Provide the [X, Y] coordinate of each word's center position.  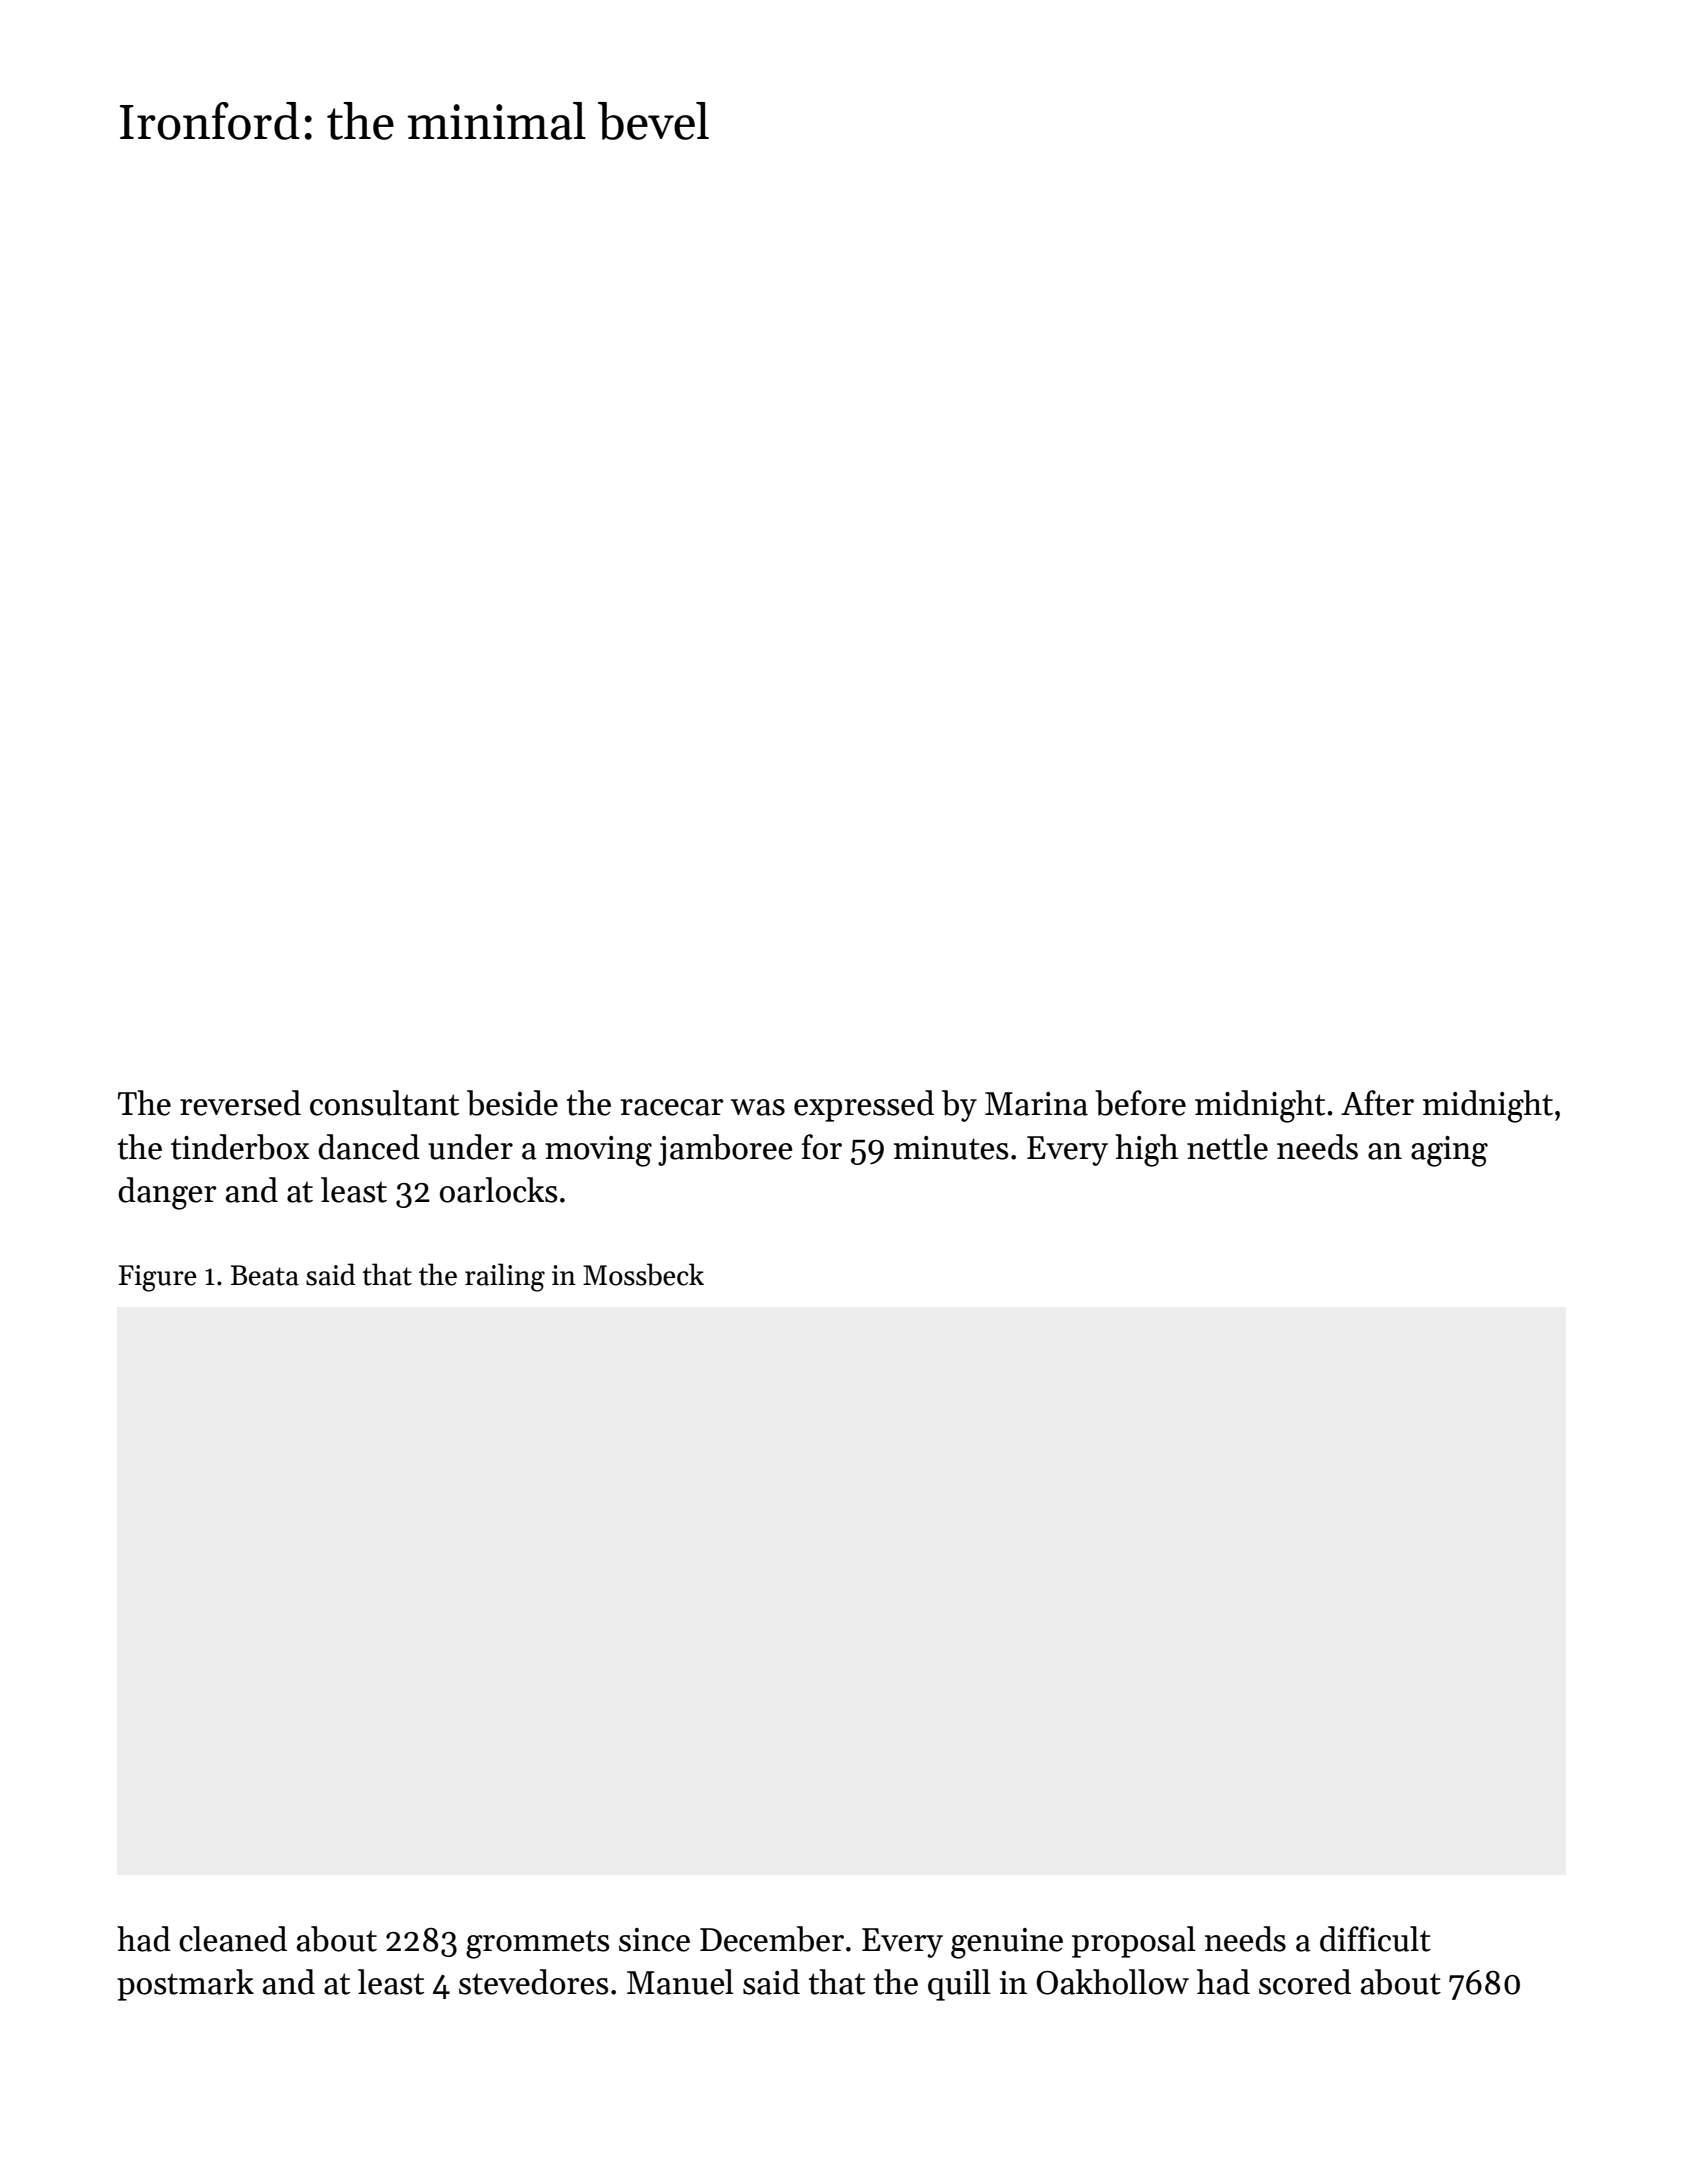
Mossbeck [643, 1274]
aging [1449, 1151]
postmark [185, 1985]
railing [505, 1277]
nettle [1227, 1147]
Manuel [680, 1982]
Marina [1036, 1104]
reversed [240, 1103]
